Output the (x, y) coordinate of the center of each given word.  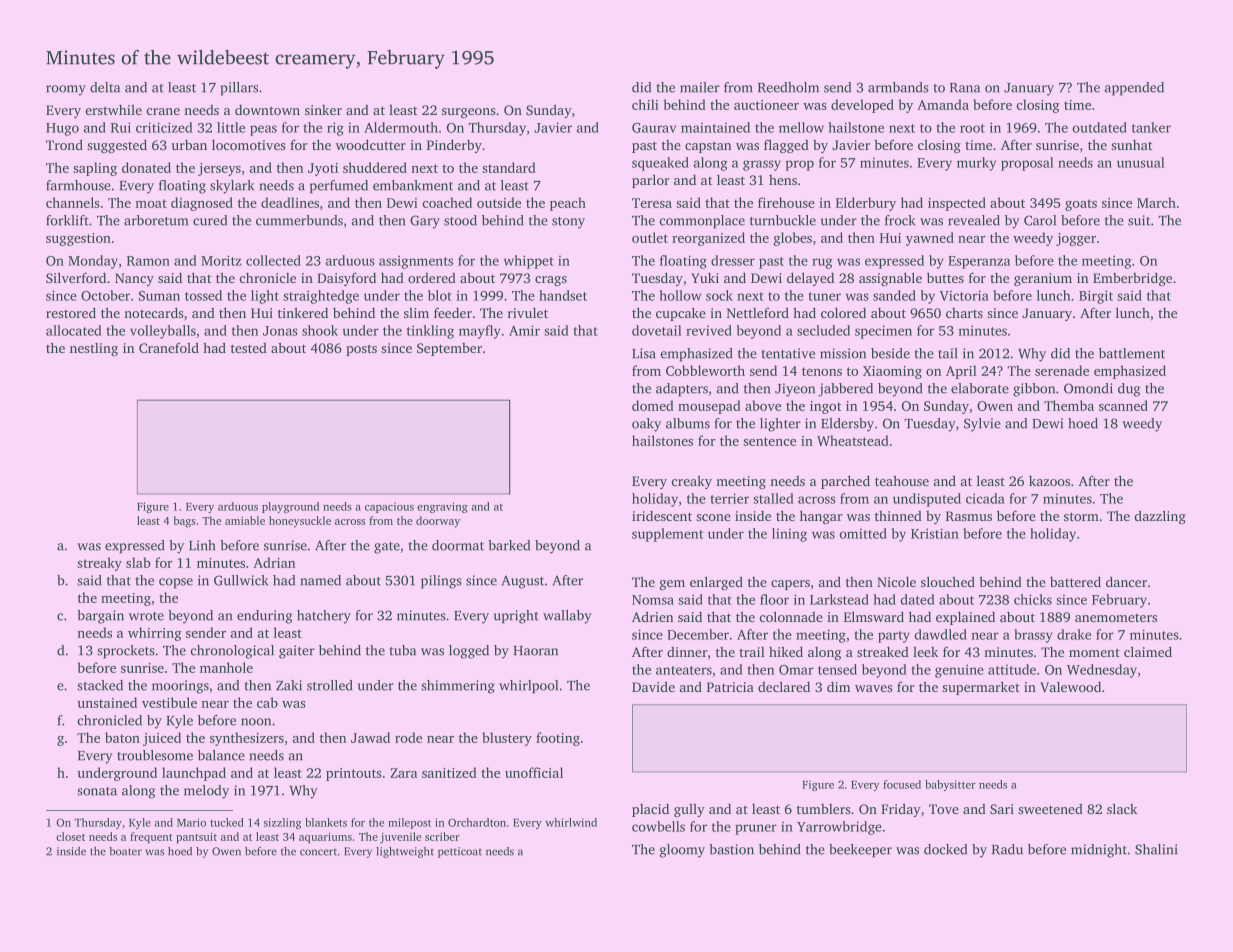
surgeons (469, 113)
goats (1081, 205)
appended (1134, 89)
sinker (323, 110)
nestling (94, 349)
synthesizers (247, 739)
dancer (1126, 581)
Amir (524, 330)
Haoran (535, 651)
